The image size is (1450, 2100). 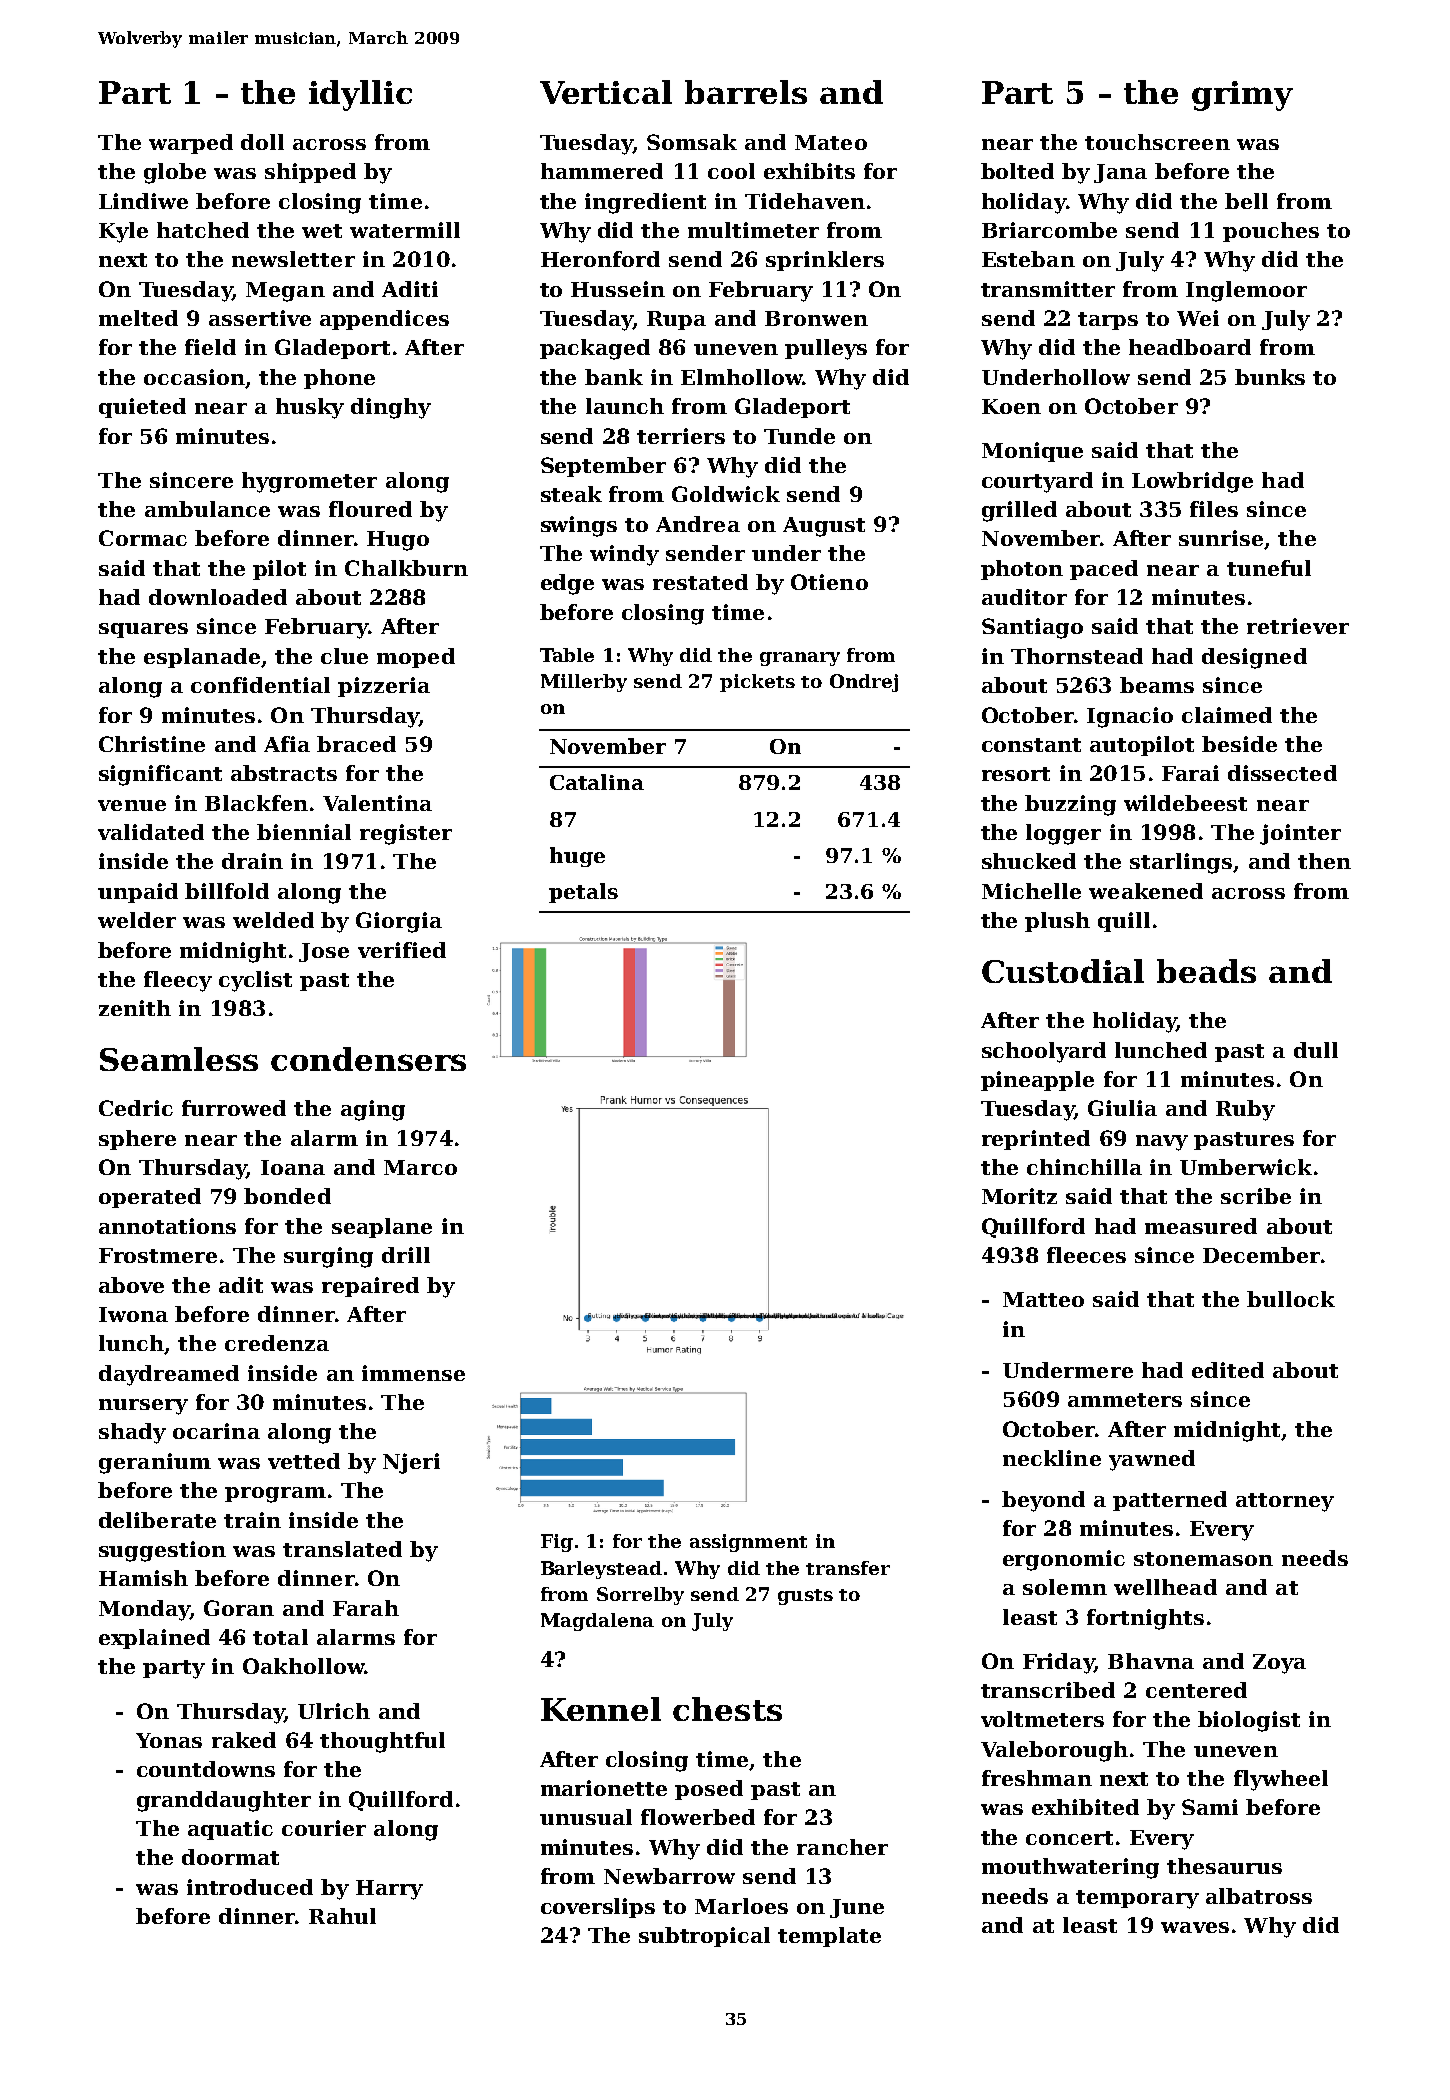 What do you see at coordinates (799, 436) in the screenshot?
I see `Tunde` at bounding box center [799, 436].
